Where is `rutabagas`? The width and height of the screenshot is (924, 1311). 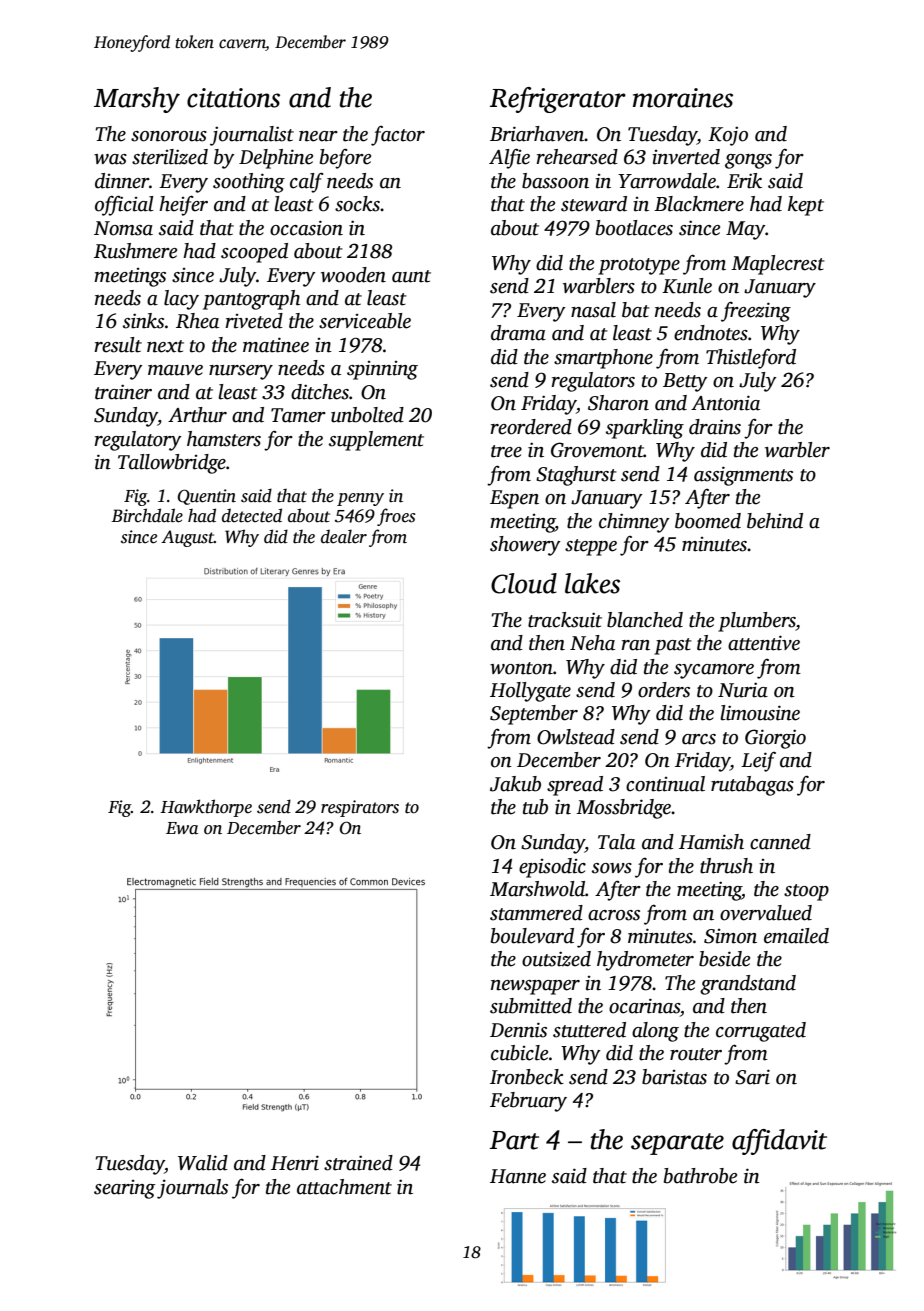 rutabagas is located at coordinates (752, 786).
